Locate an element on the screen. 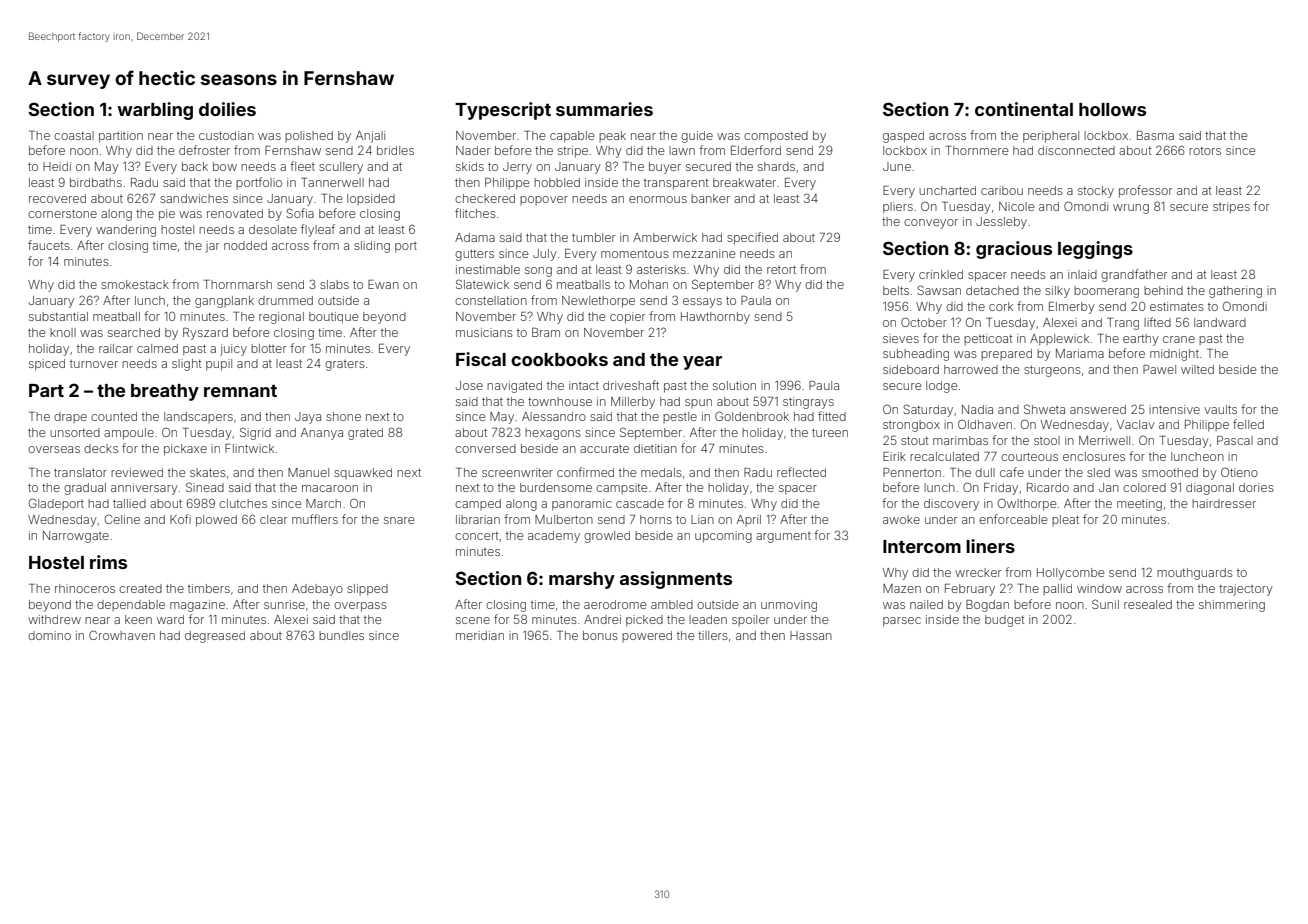 The height and width of the screenshot is (924, 1308). summaries is located at coordinates (604, 109).
